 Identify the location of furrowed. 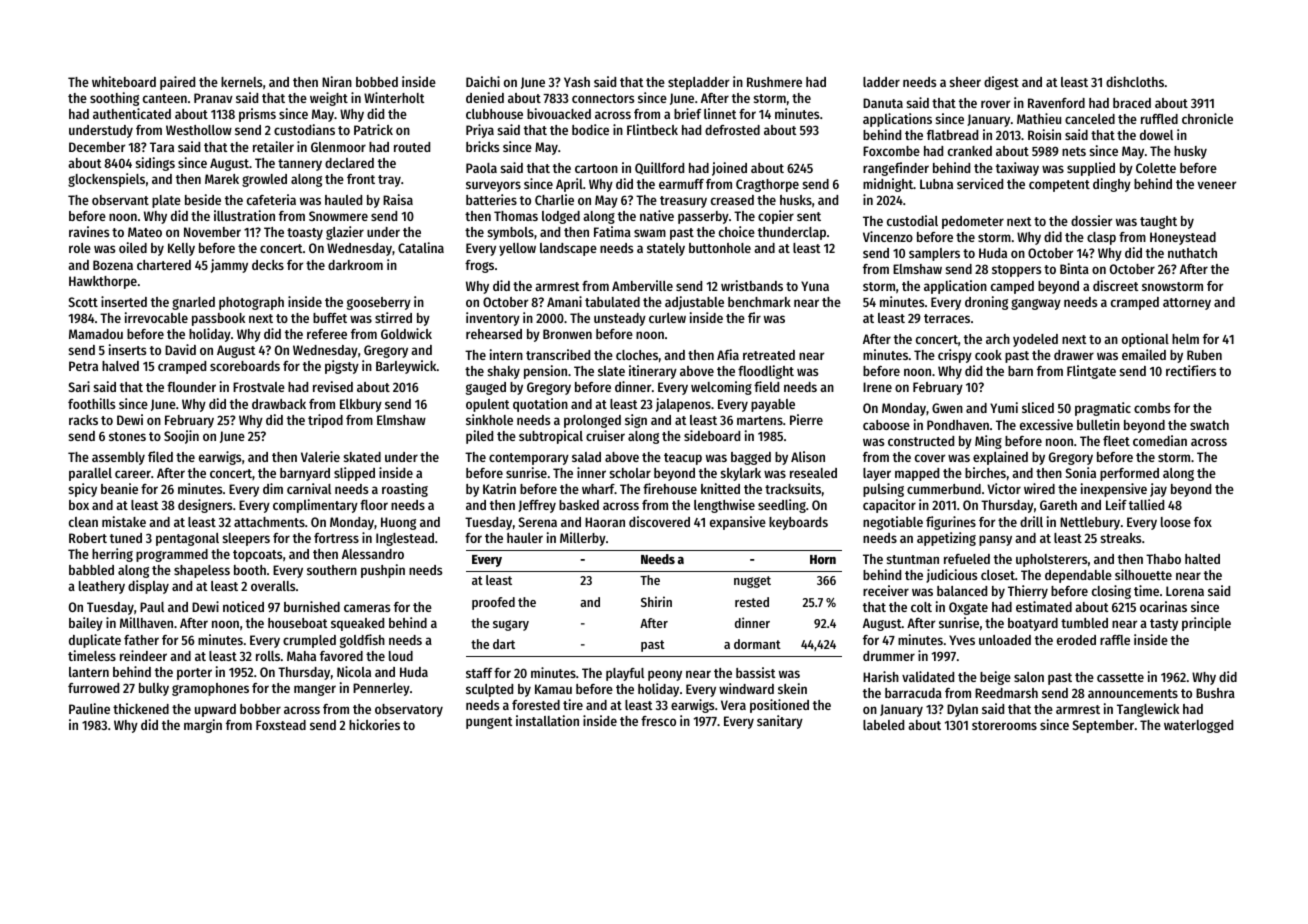
(93, 688).
